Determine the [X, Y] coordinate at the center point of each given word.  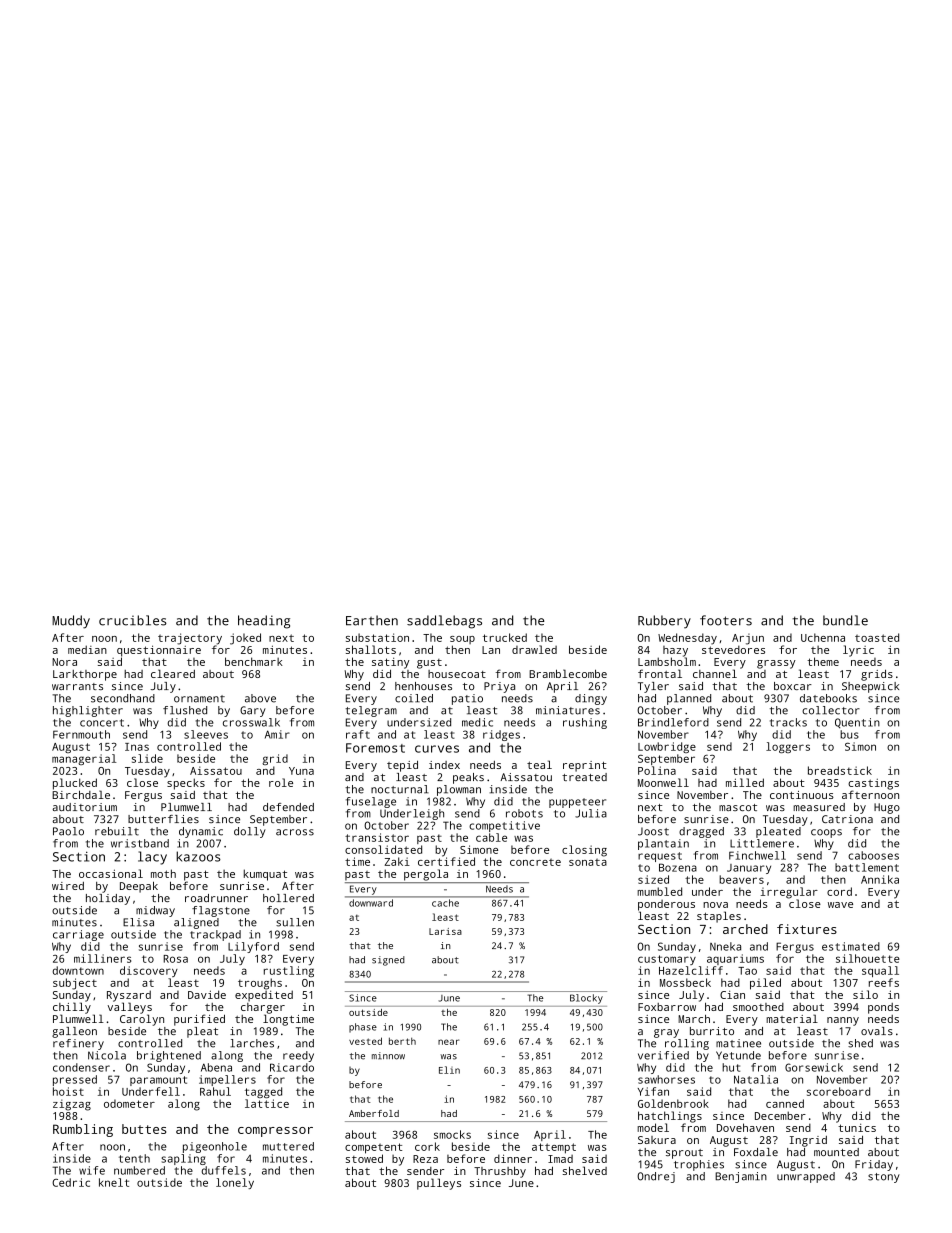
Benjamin [741, 1177]
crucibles [133, 620]
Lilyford [253, 947]
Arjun [748, 639]
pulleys [439, 1184]
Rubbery [664, 622]
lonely [235, 1183]
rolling [687, 1044]
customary [667, 960]
